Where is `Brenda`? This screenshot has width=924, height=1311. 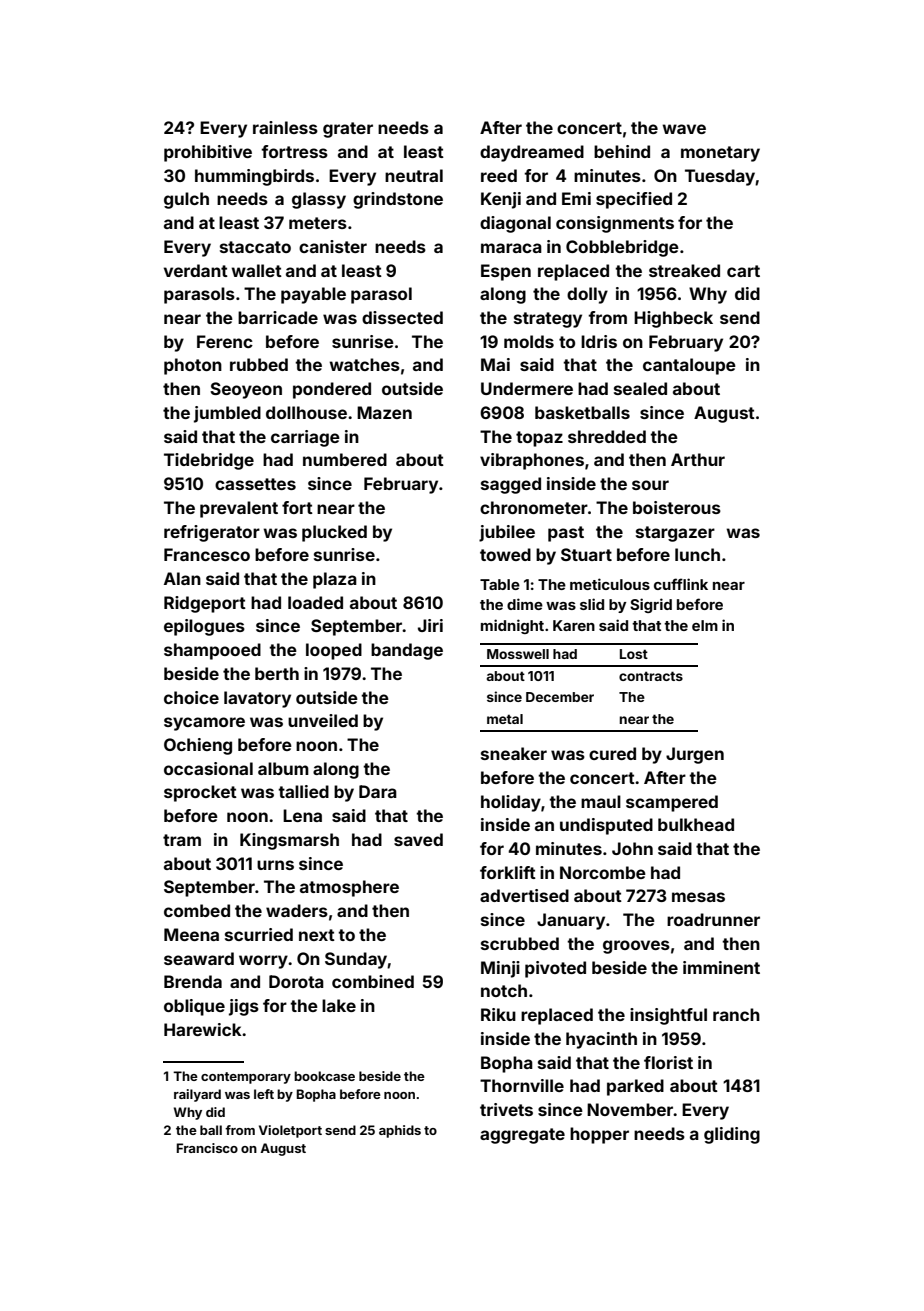
Brenda is located at coordinates (193, 981).
